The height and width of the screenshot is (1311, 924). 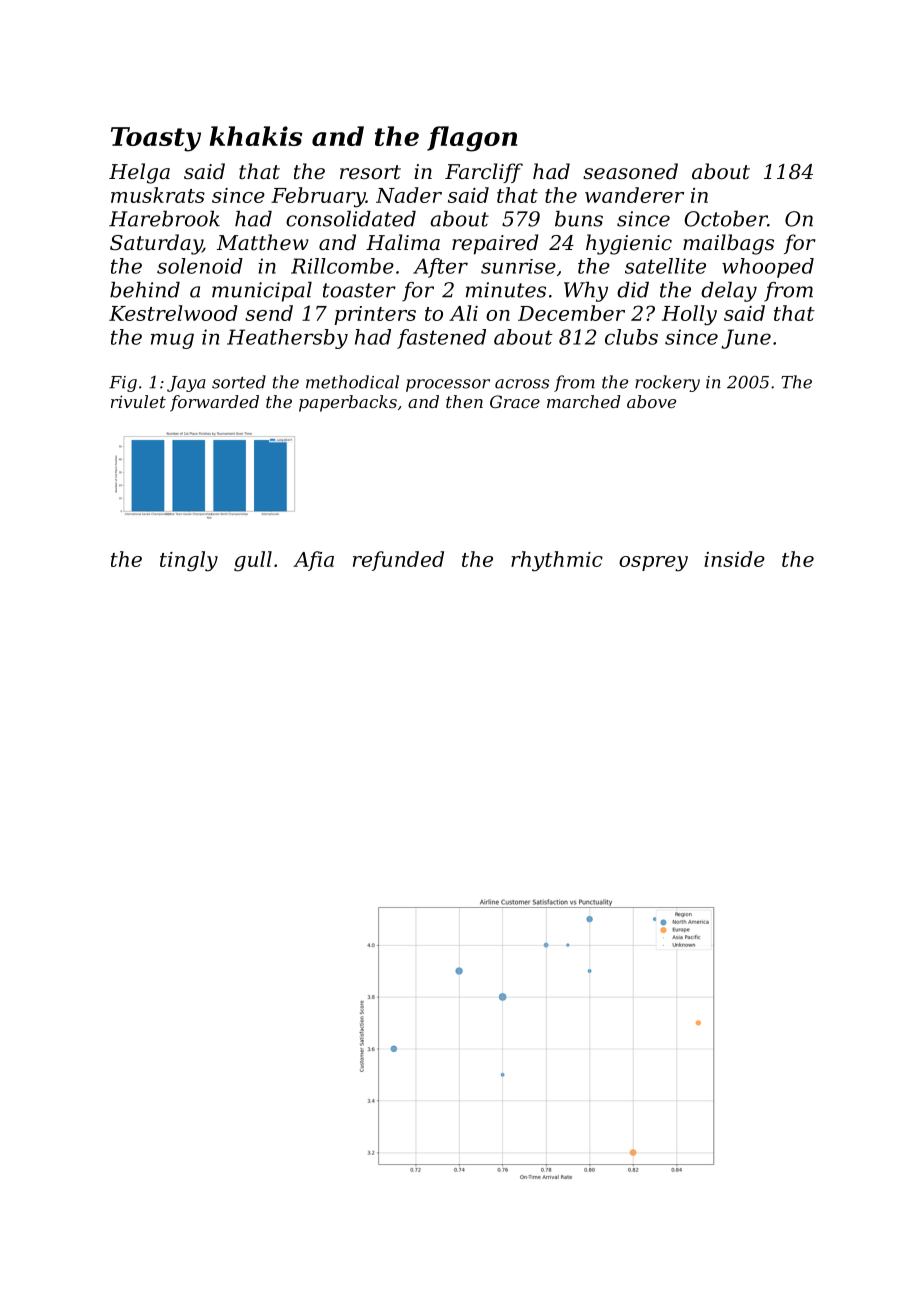 What do you see at coordinates (256, 136) in the screenshot?
I see `khakis` at bounding box center [256, 136].
